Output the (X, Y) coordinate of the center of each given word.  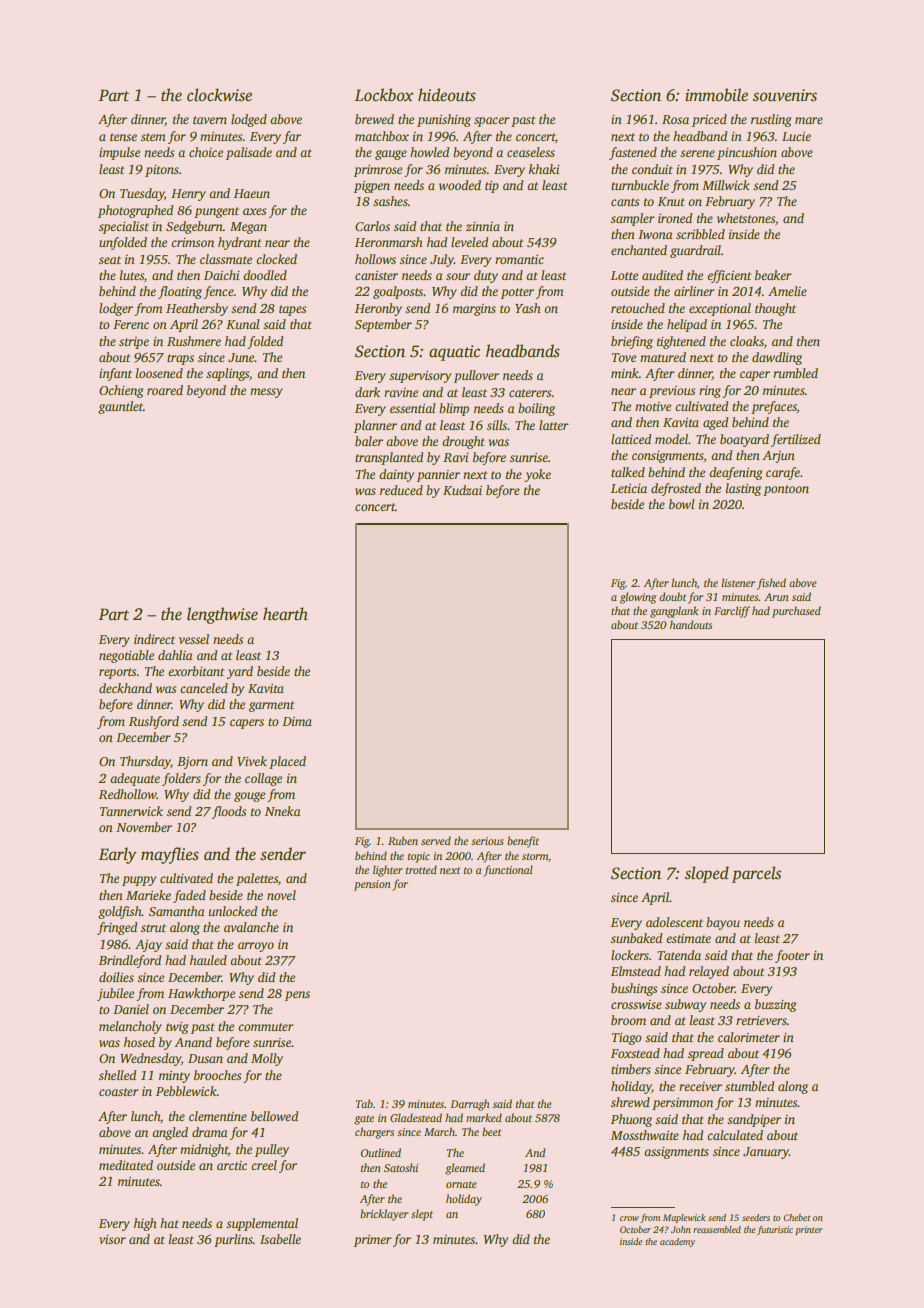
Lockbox (384, 95)
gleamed (465, 1169)
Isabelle (280, 1239)
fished (771, 584)
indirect (154, 639)
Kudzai (462, 490)
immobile (716, 95)
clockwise (219, 95)
